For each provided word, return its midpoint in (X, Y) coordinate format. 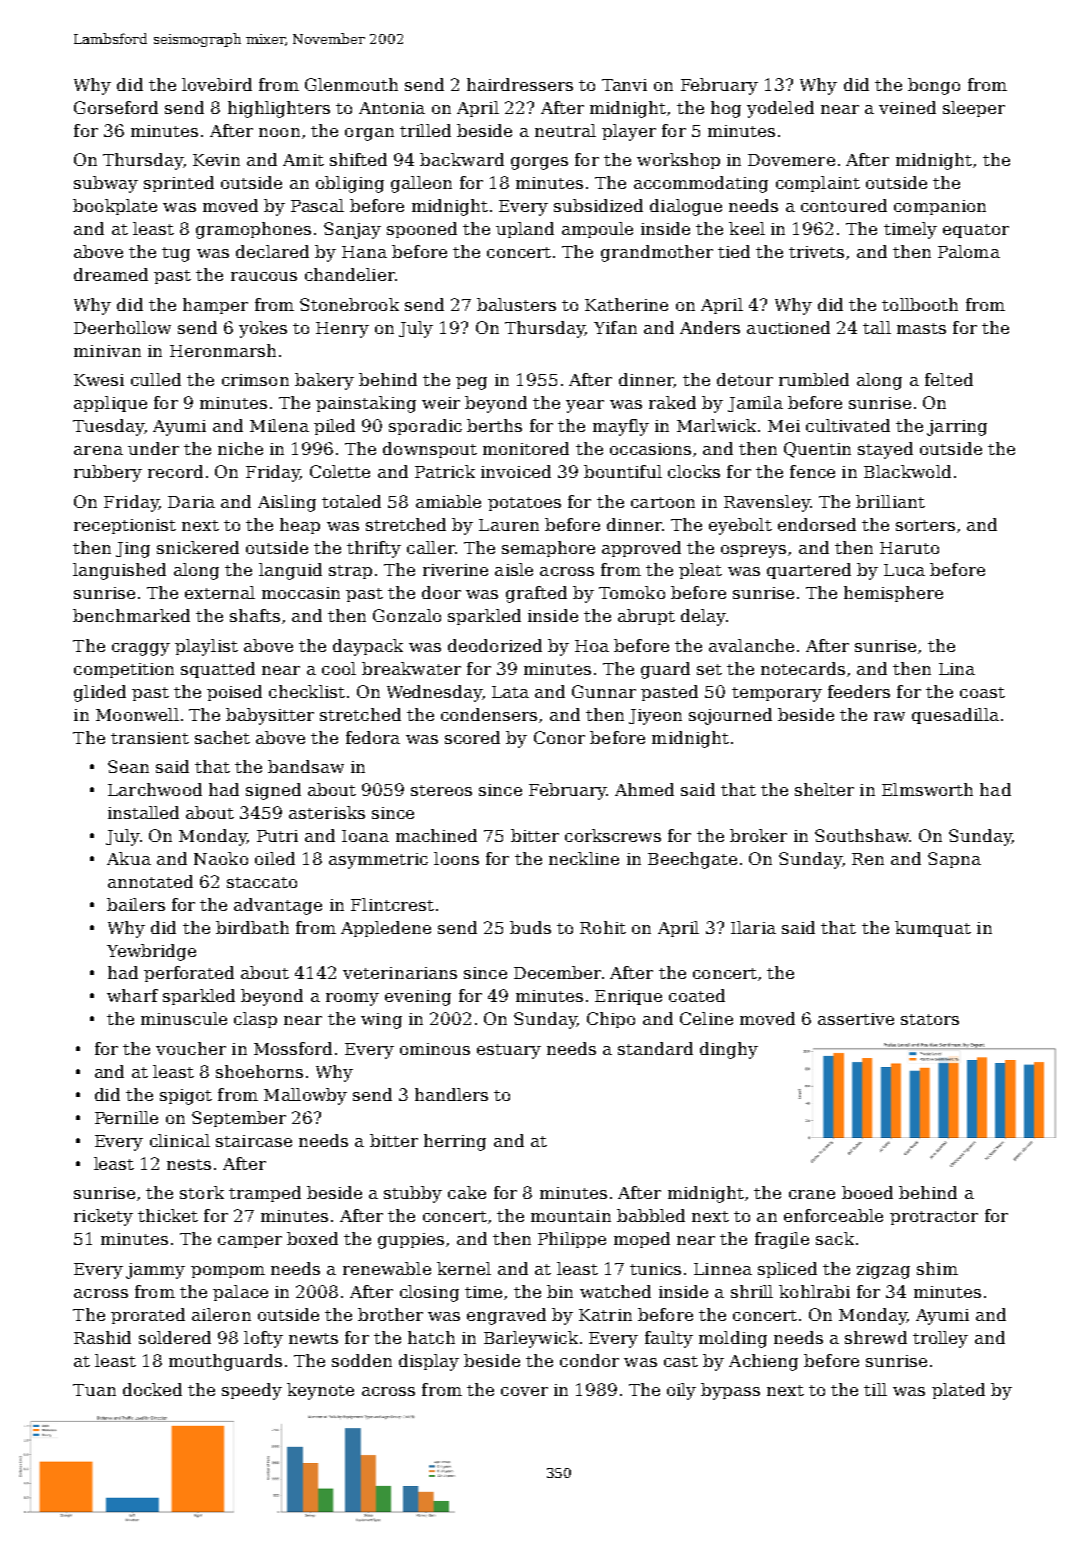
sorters (925, 525)
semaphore (548, 549)
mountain (571, 1216)
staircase (254, 1141)
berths (494, 425)
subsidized (598, 205)
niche (240, 448)
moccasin (301, 593)
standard (655, 1048)
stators (930, 1019)
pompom (228, 1272)
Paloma (969, 251)
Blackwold (907, 471)
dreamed (111, 274)
